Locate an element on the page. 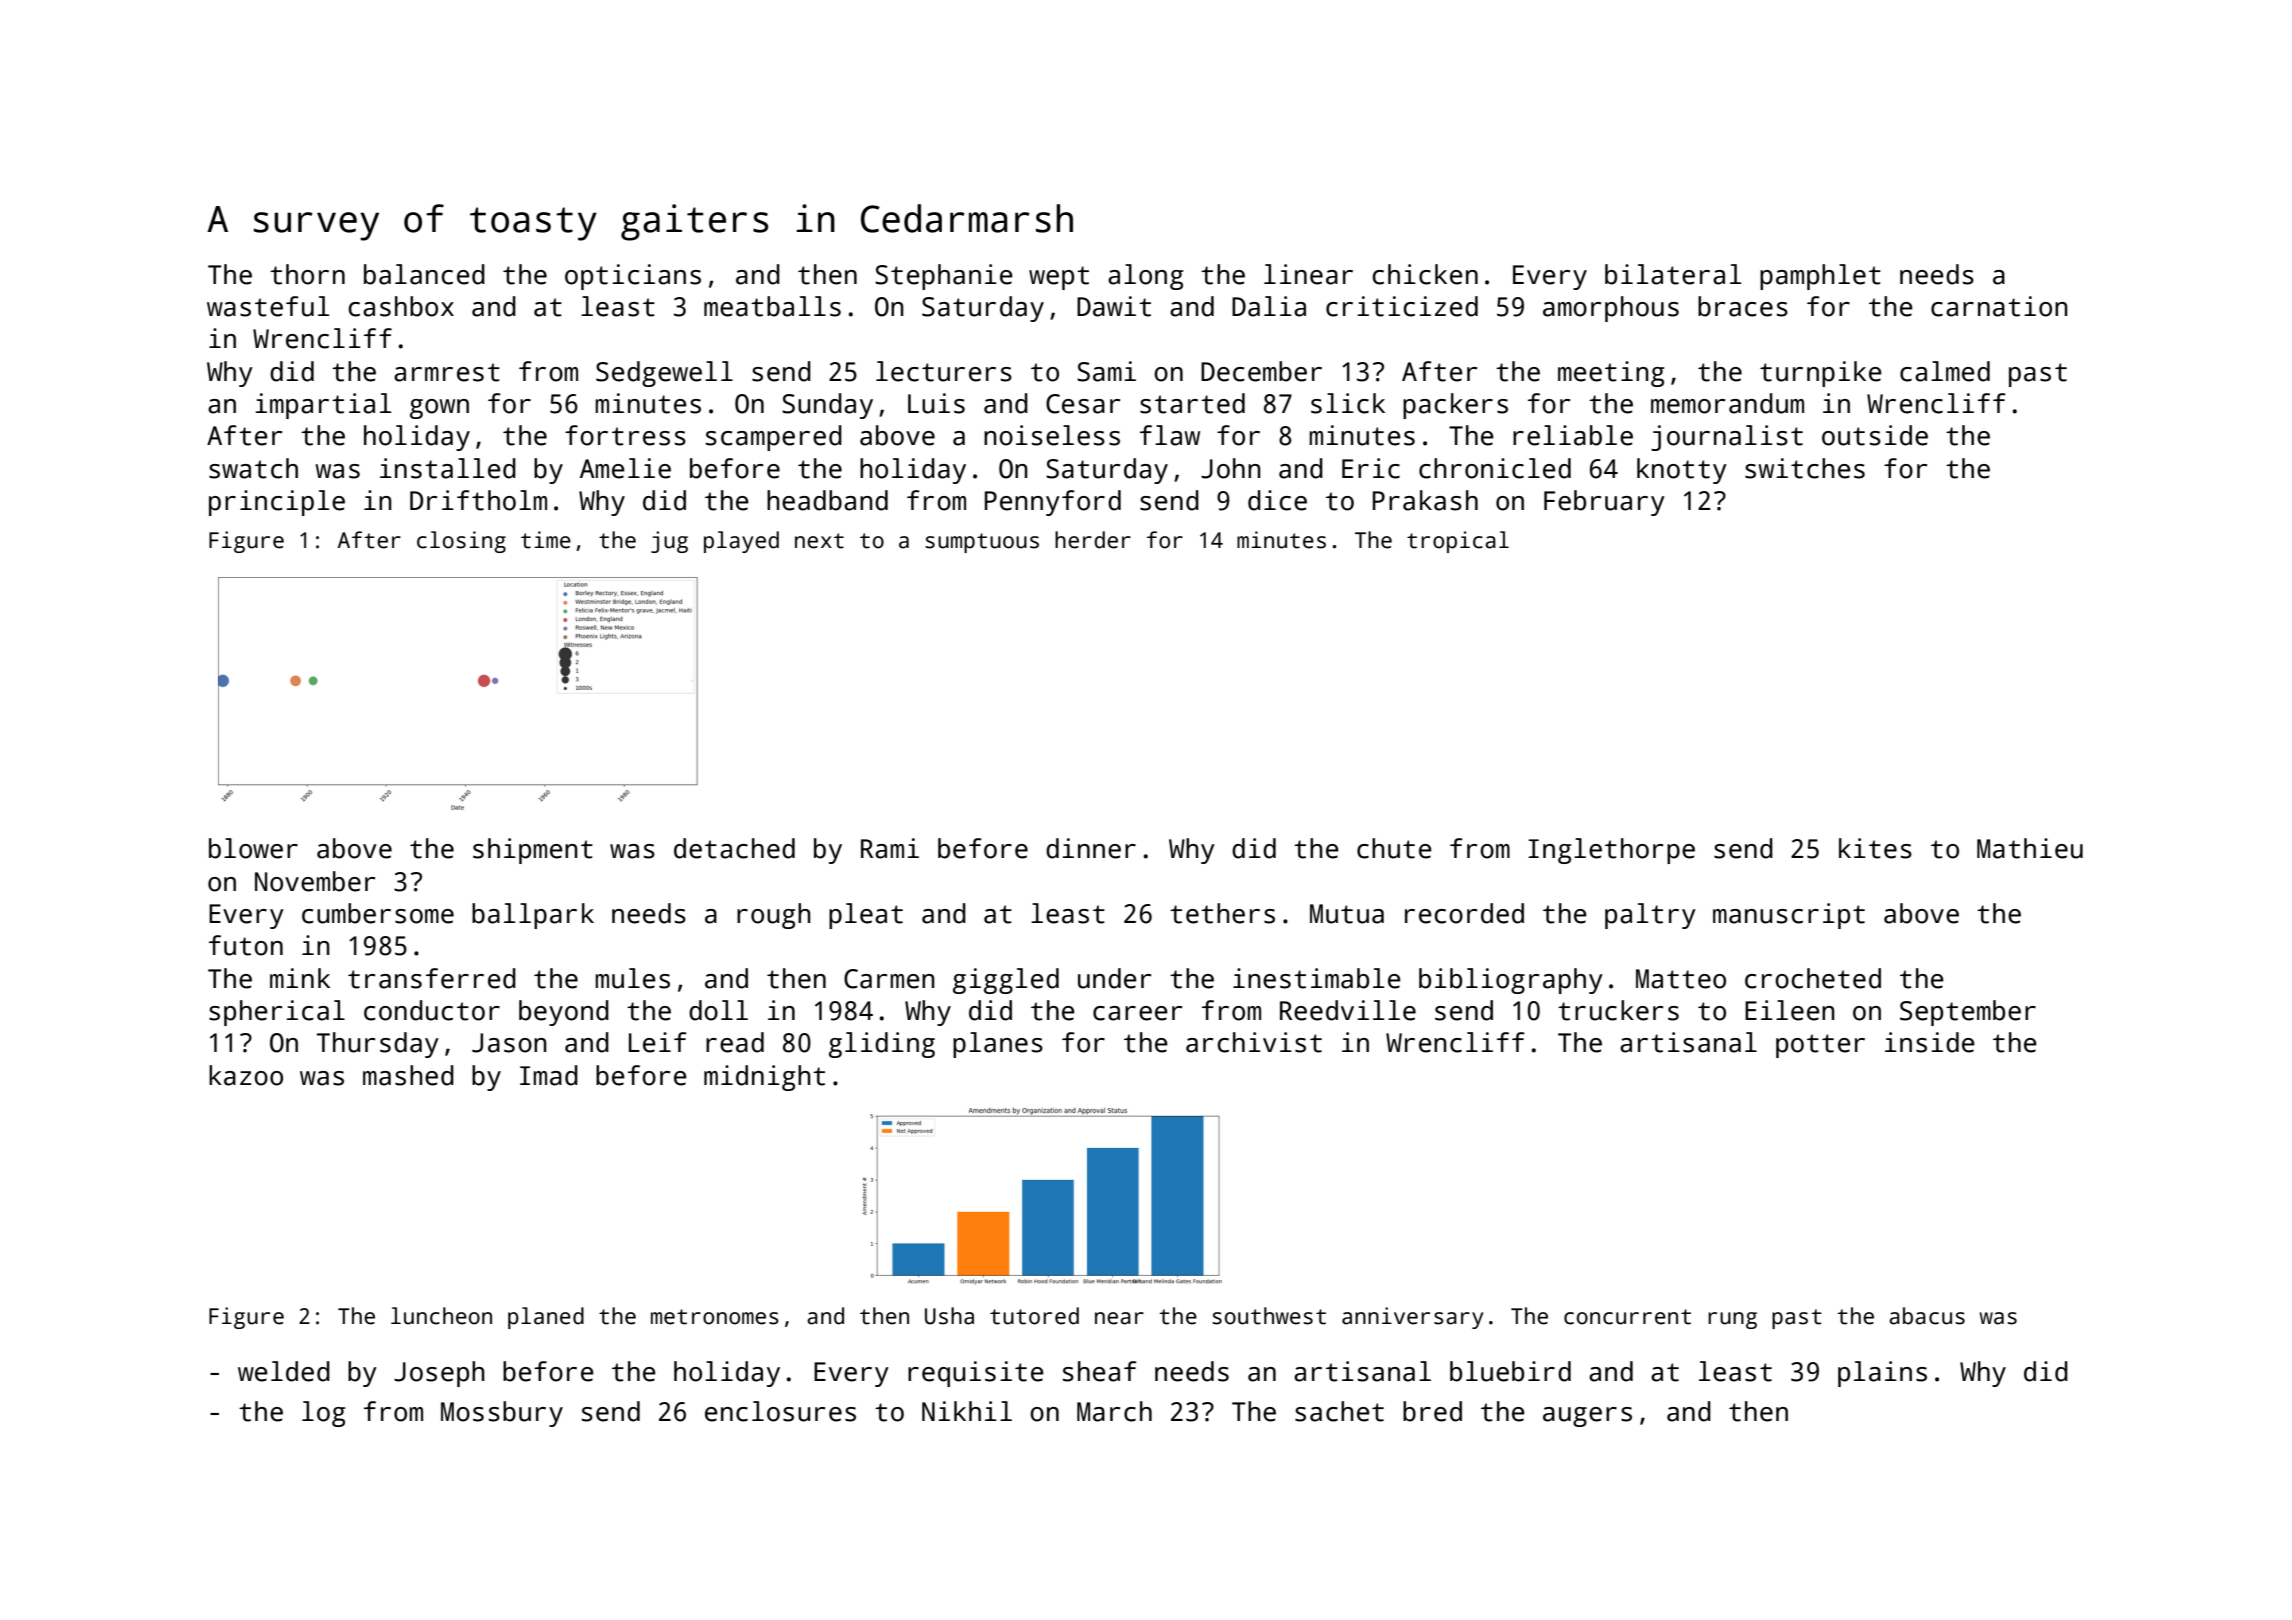 This page has height=1620, width=2292. chute is located at coordinates (1394, 848).
